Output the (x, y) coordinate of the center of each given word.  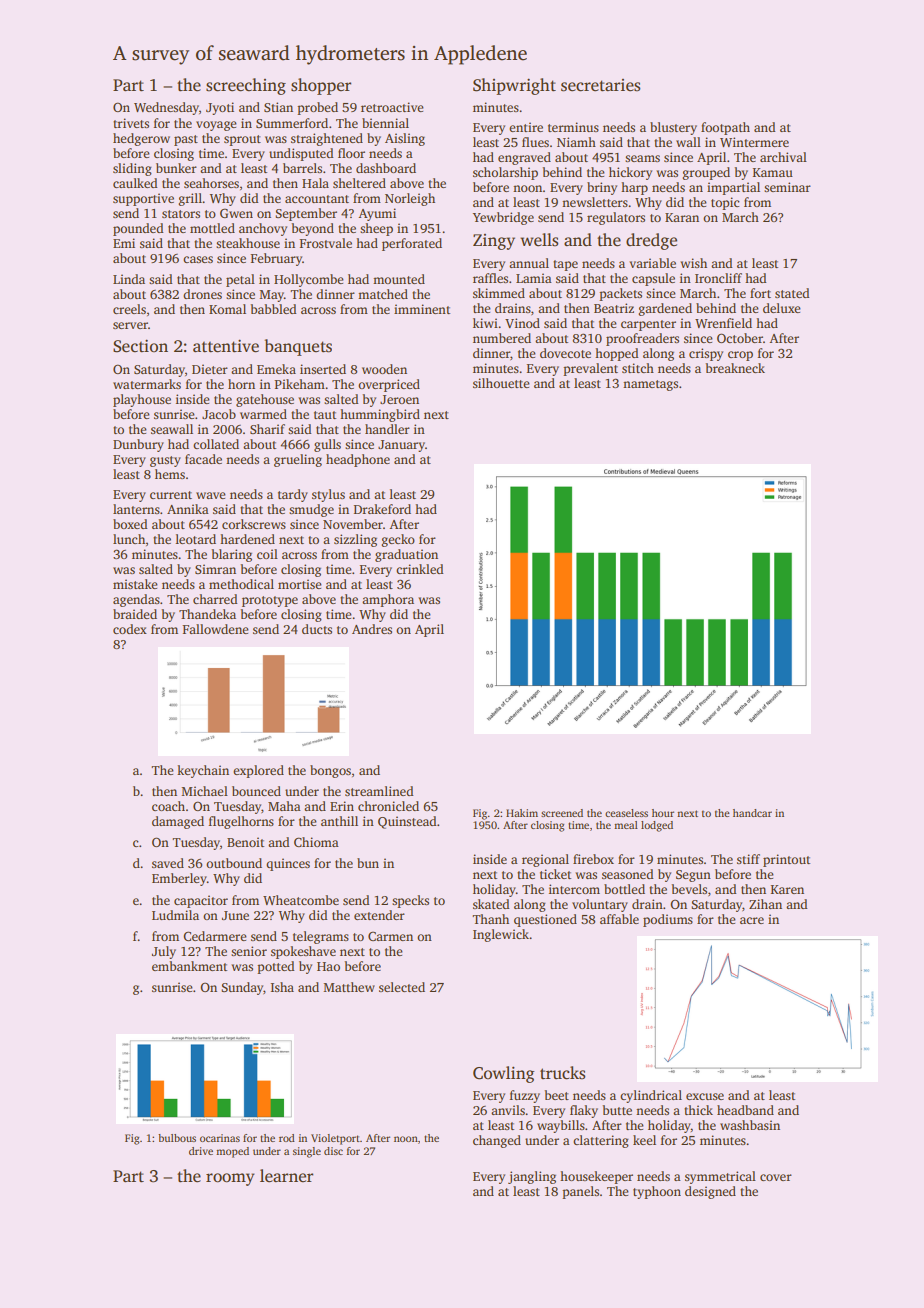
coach (168, 806)
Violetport (335, 1139)
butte (617, 1110)
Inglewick (501, 935)
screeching (246, 86)
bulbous (177, 1138)
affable (619, 919)
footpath (725, 128)
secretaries (600, 85)
